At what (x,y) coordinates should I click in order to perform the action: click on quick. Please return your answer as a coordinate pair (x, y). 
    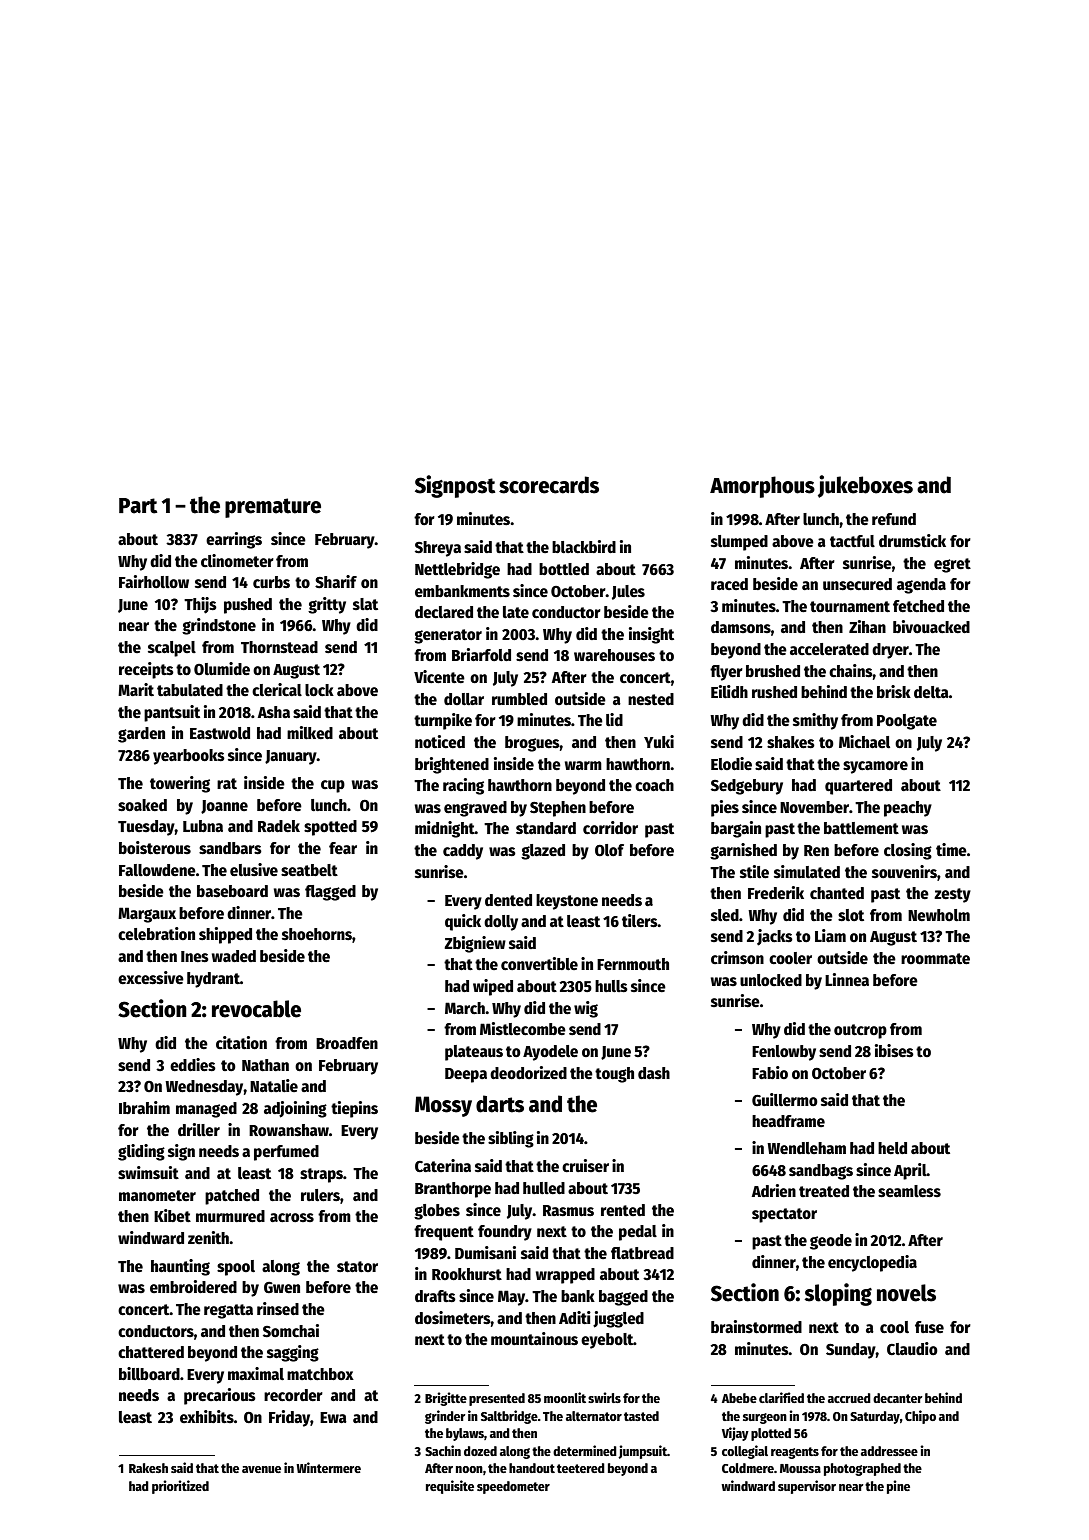
    Looking at the image, I should click on (463, 922).
